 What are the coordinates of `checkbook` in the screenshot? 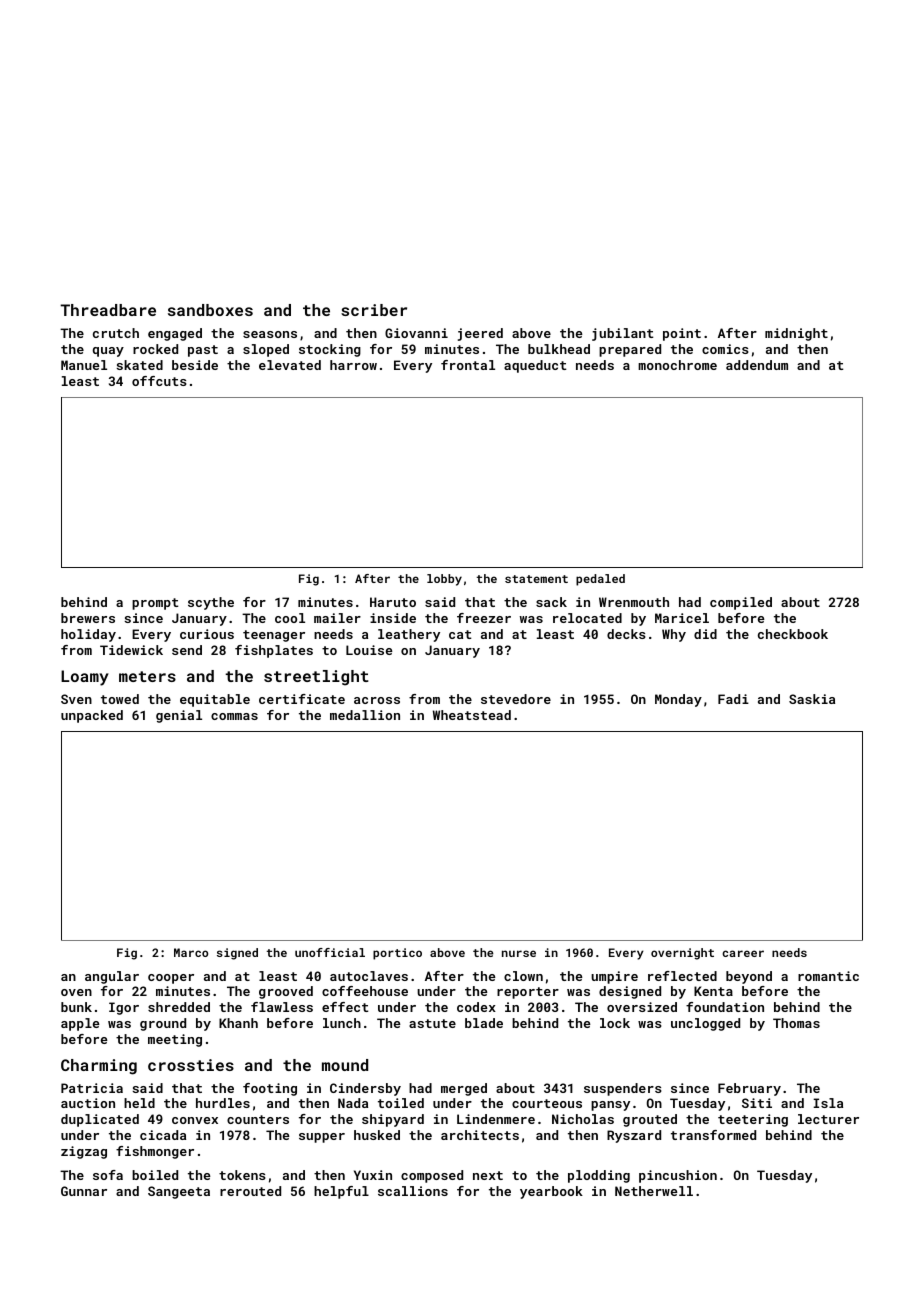 It's located at (793, 634).
